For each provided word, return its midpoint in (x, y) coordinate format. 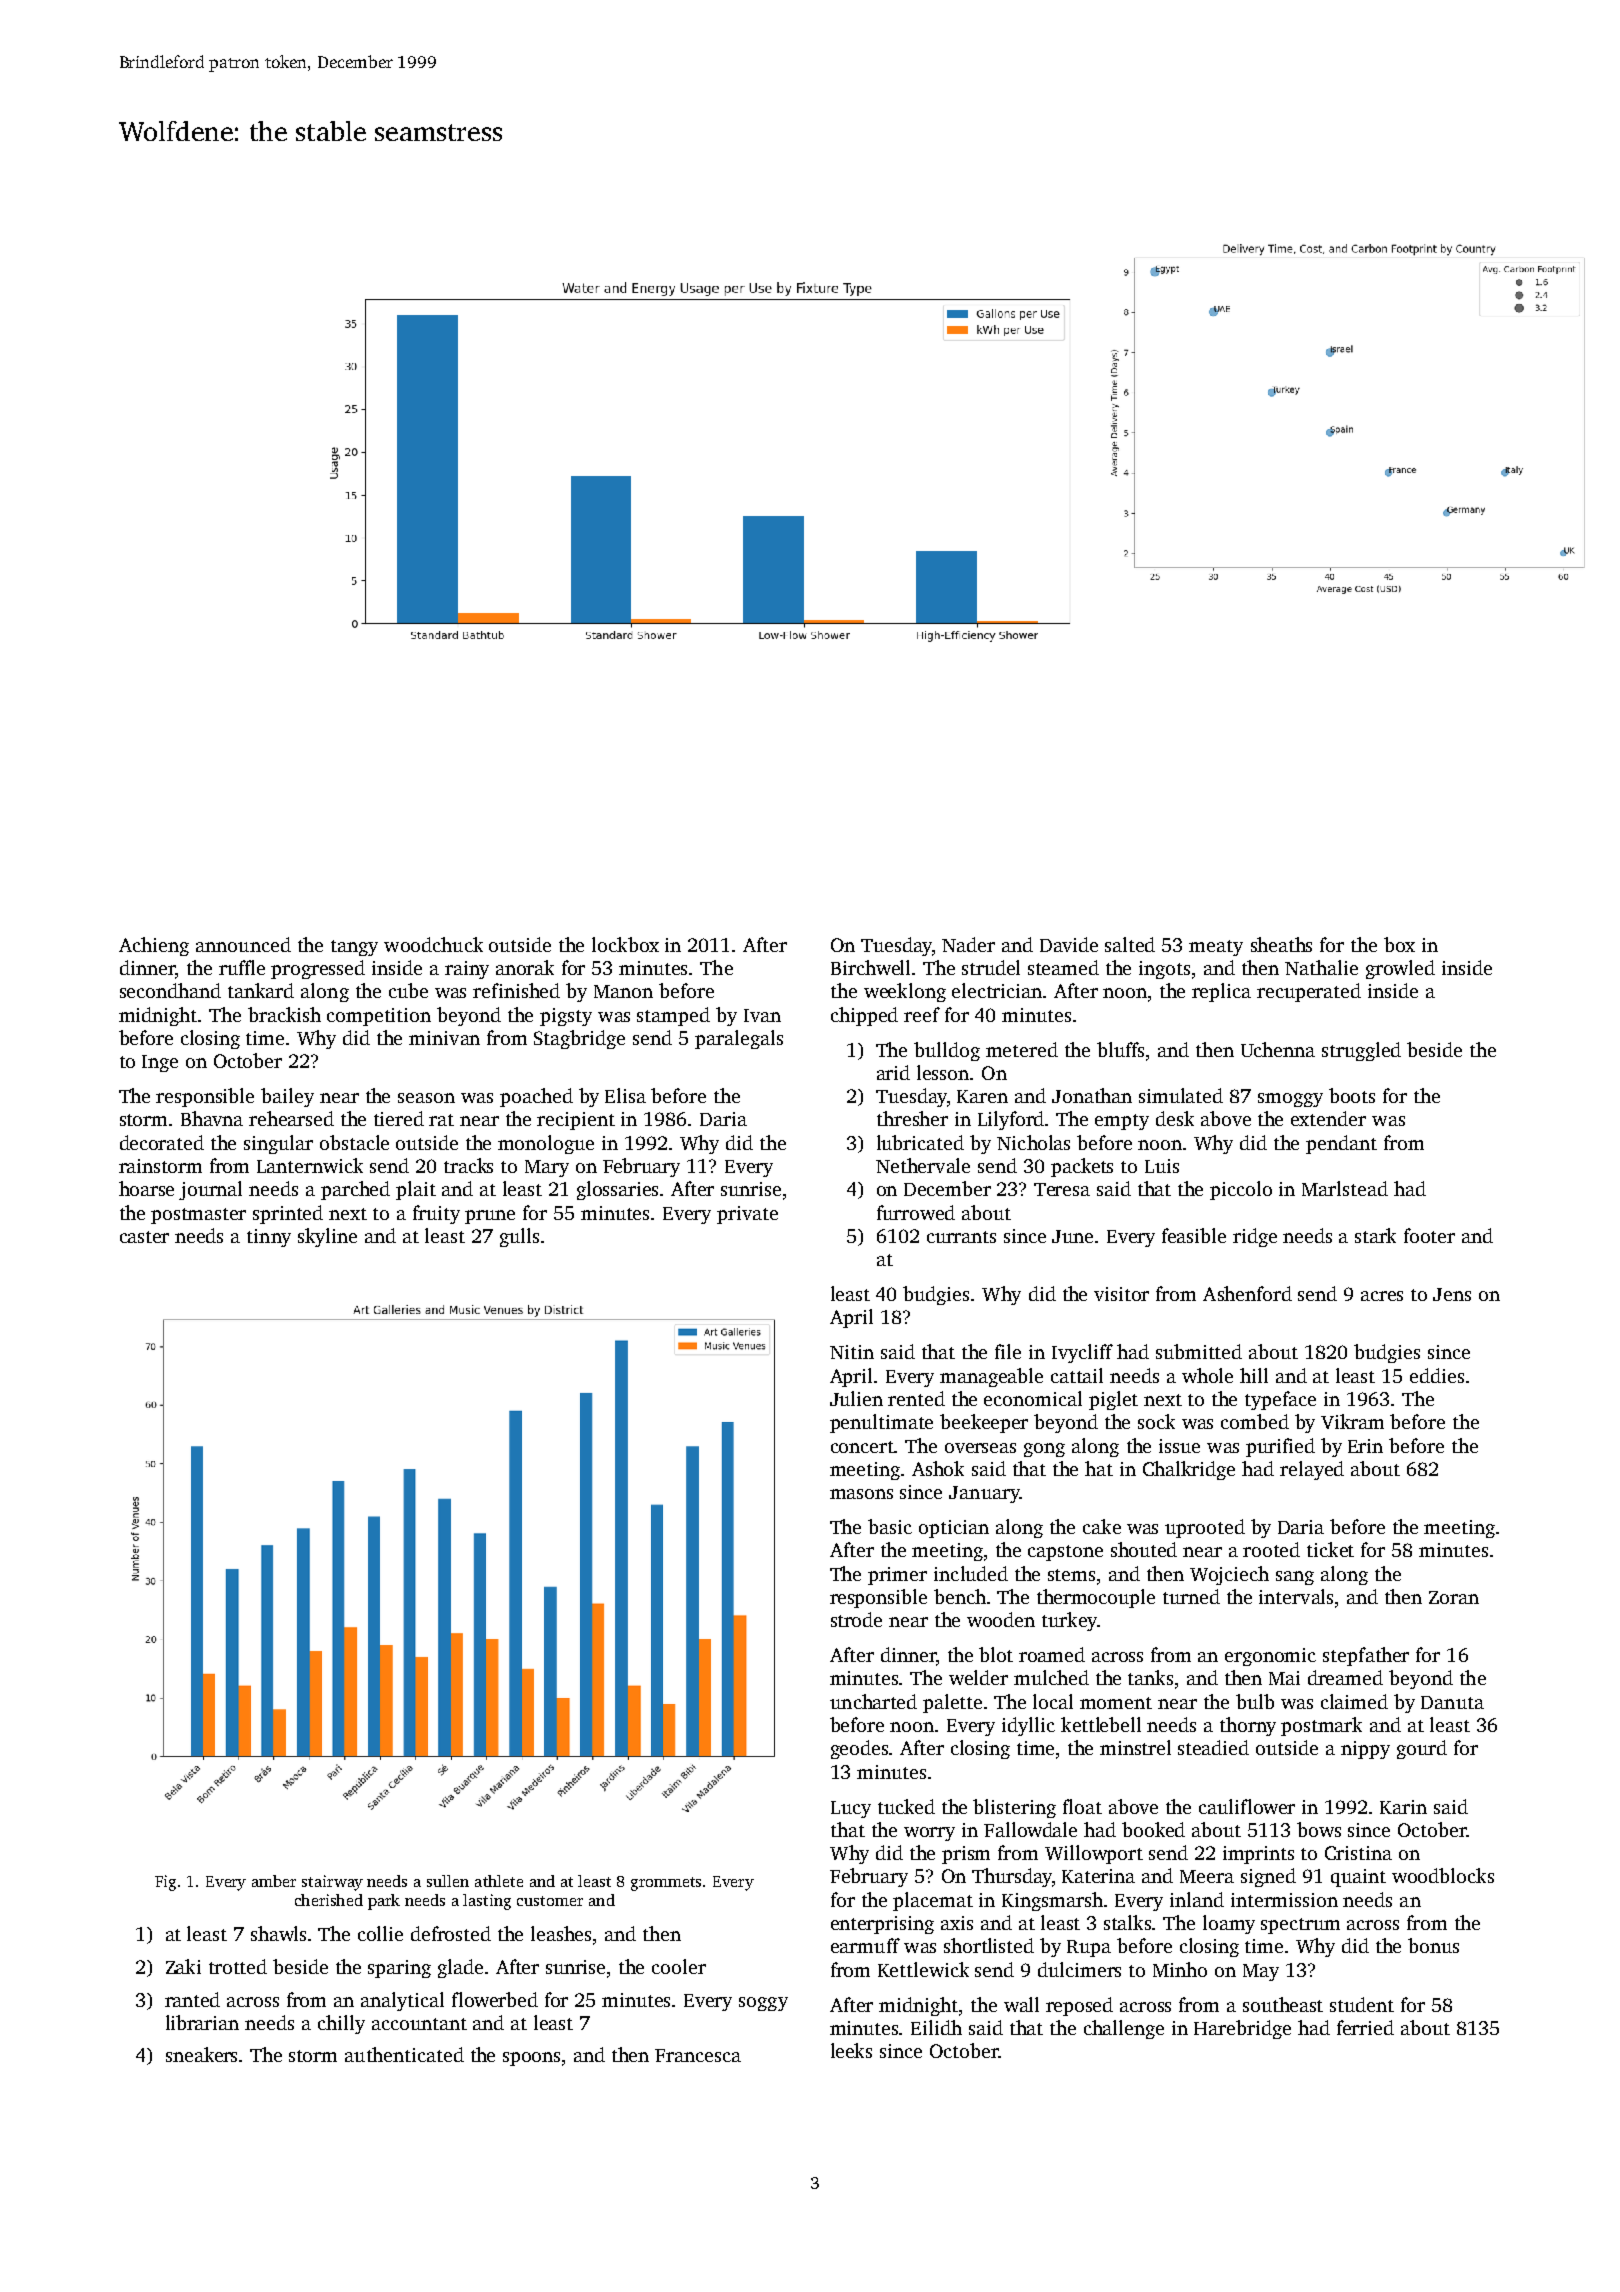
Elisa (625, 1095)
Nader (968, 944)
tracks (468, 1165)
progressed (318, 969)
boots (1352, 1095)
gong (1044, 1450)
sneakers (201, 2054)
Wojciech (1229, 1575)
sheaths (1281, 944)
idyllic (1028, 1726)
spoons (531, 2059)
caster (144, 1237)
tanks (1150, 1677)
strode (856, 1619)
